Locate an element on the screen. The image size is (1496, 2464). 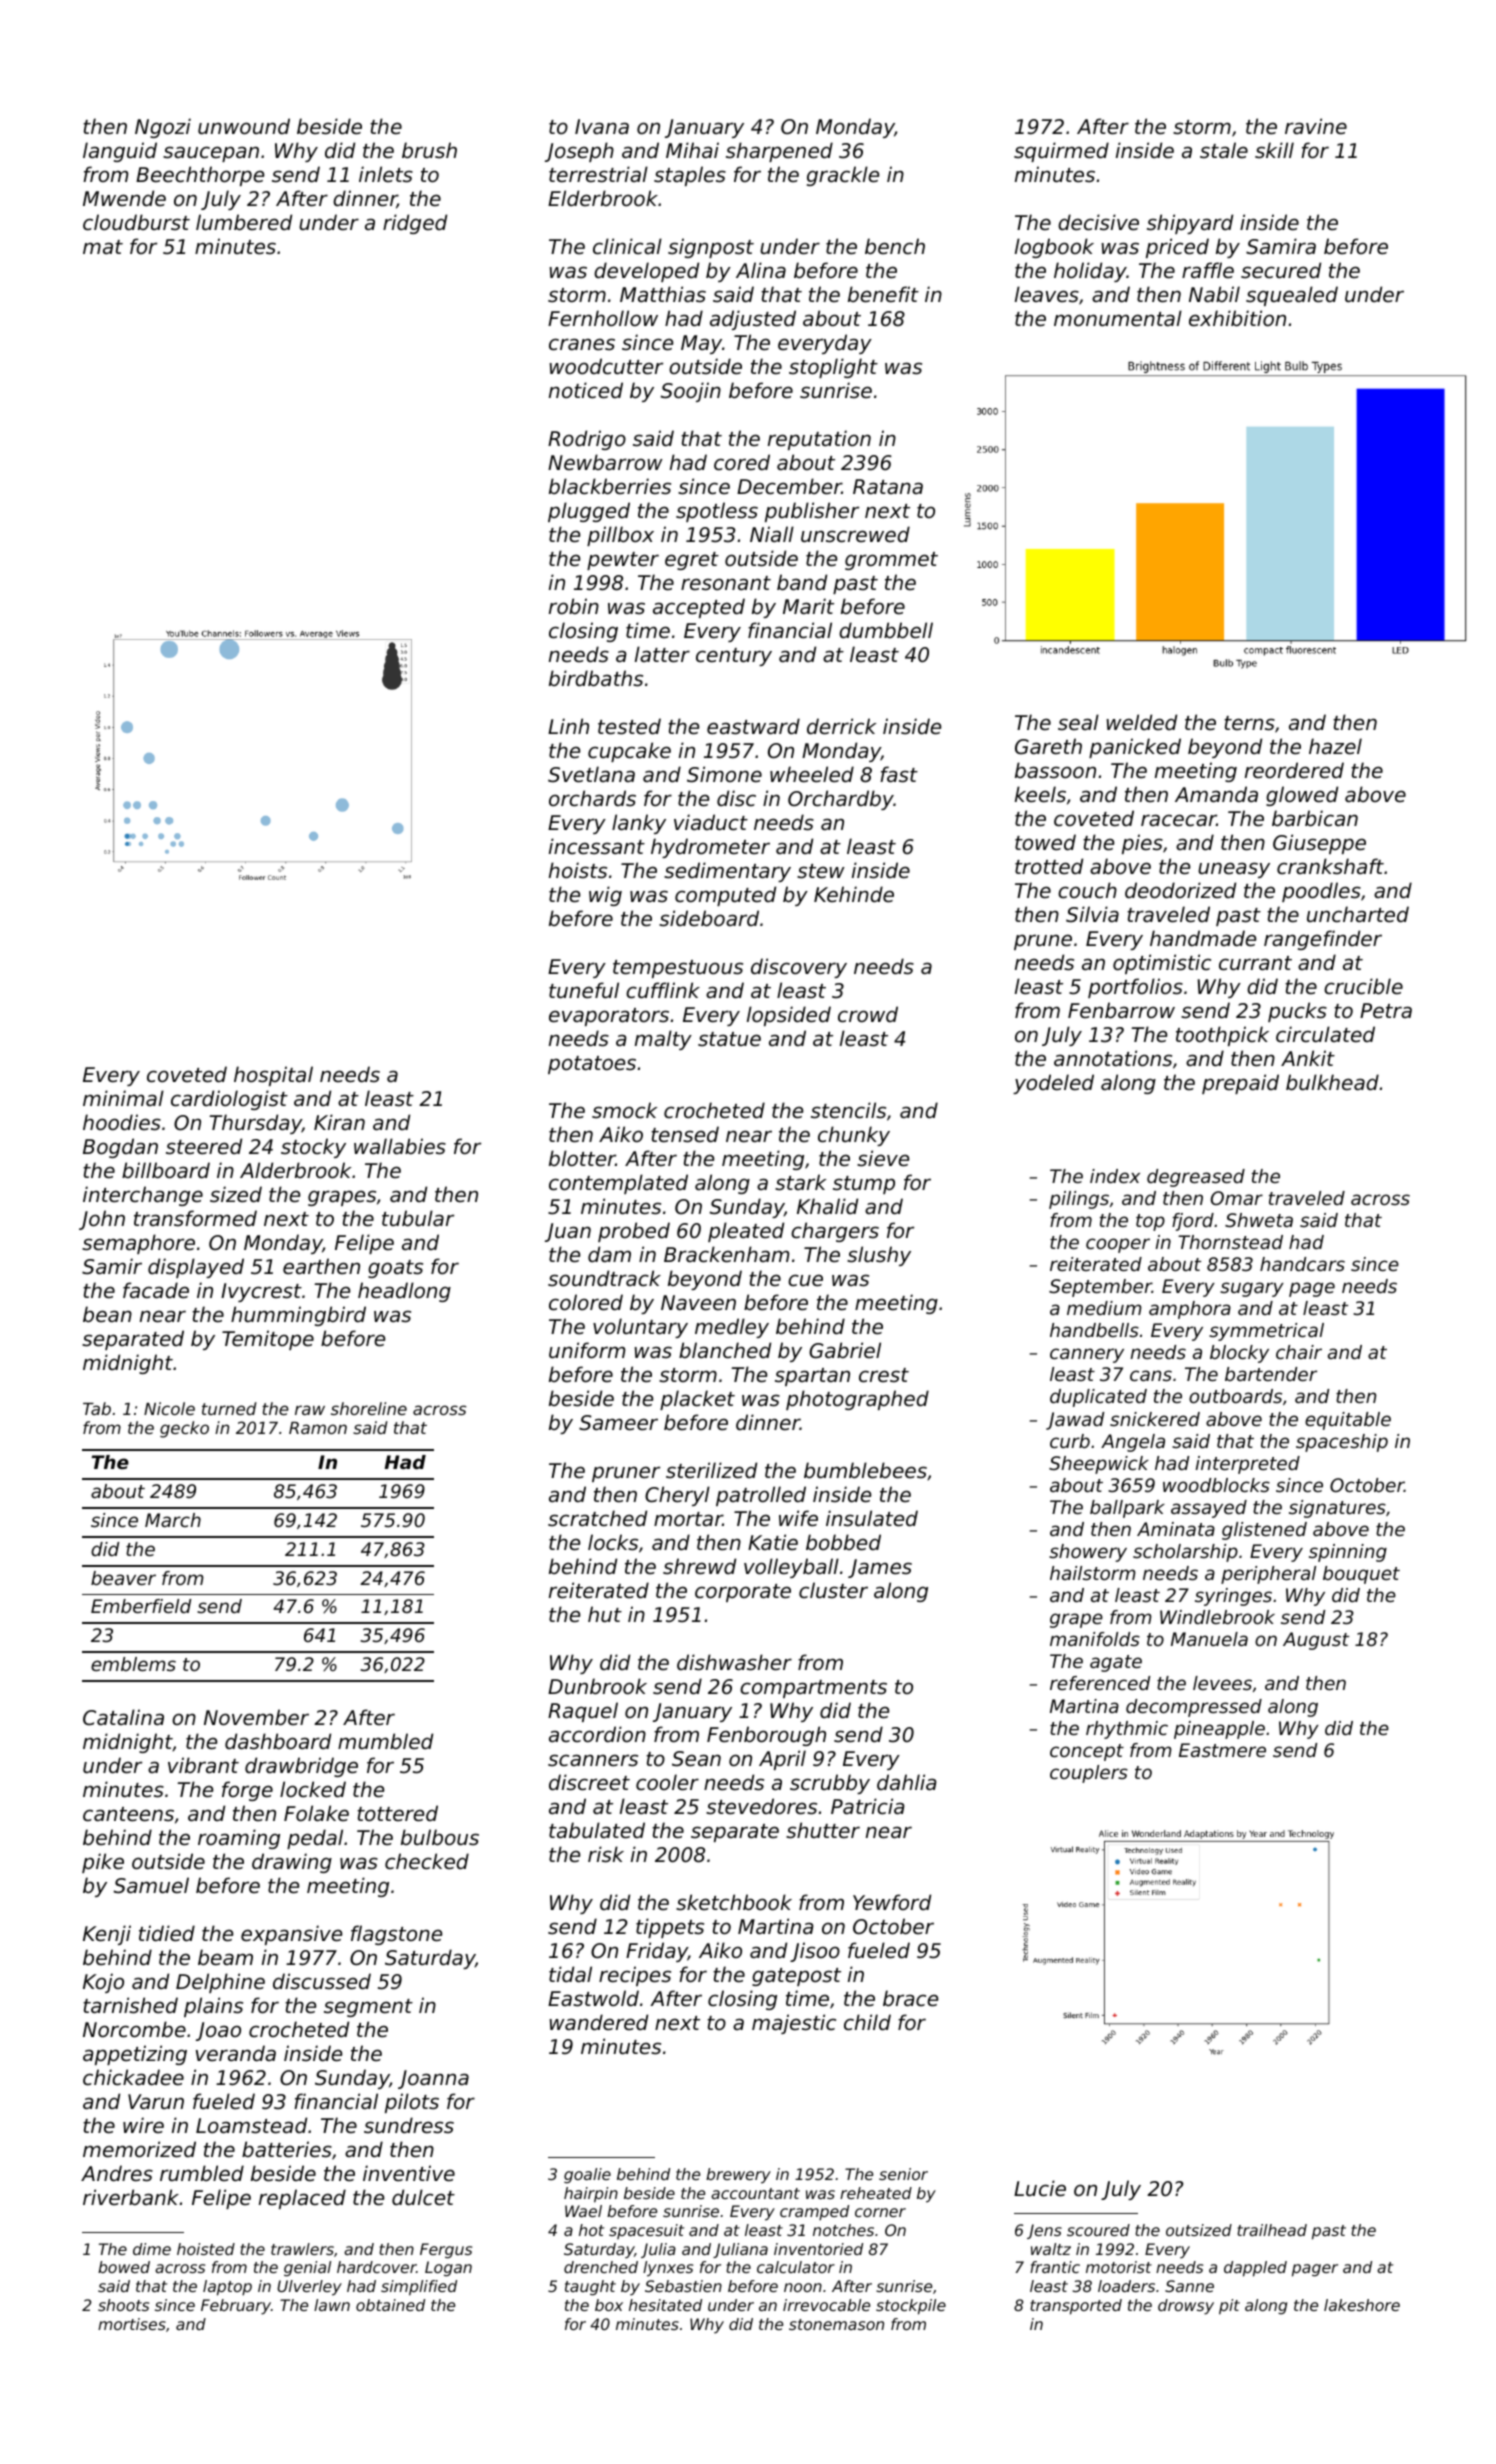
racecar is located at coordinates (1179, 820).
